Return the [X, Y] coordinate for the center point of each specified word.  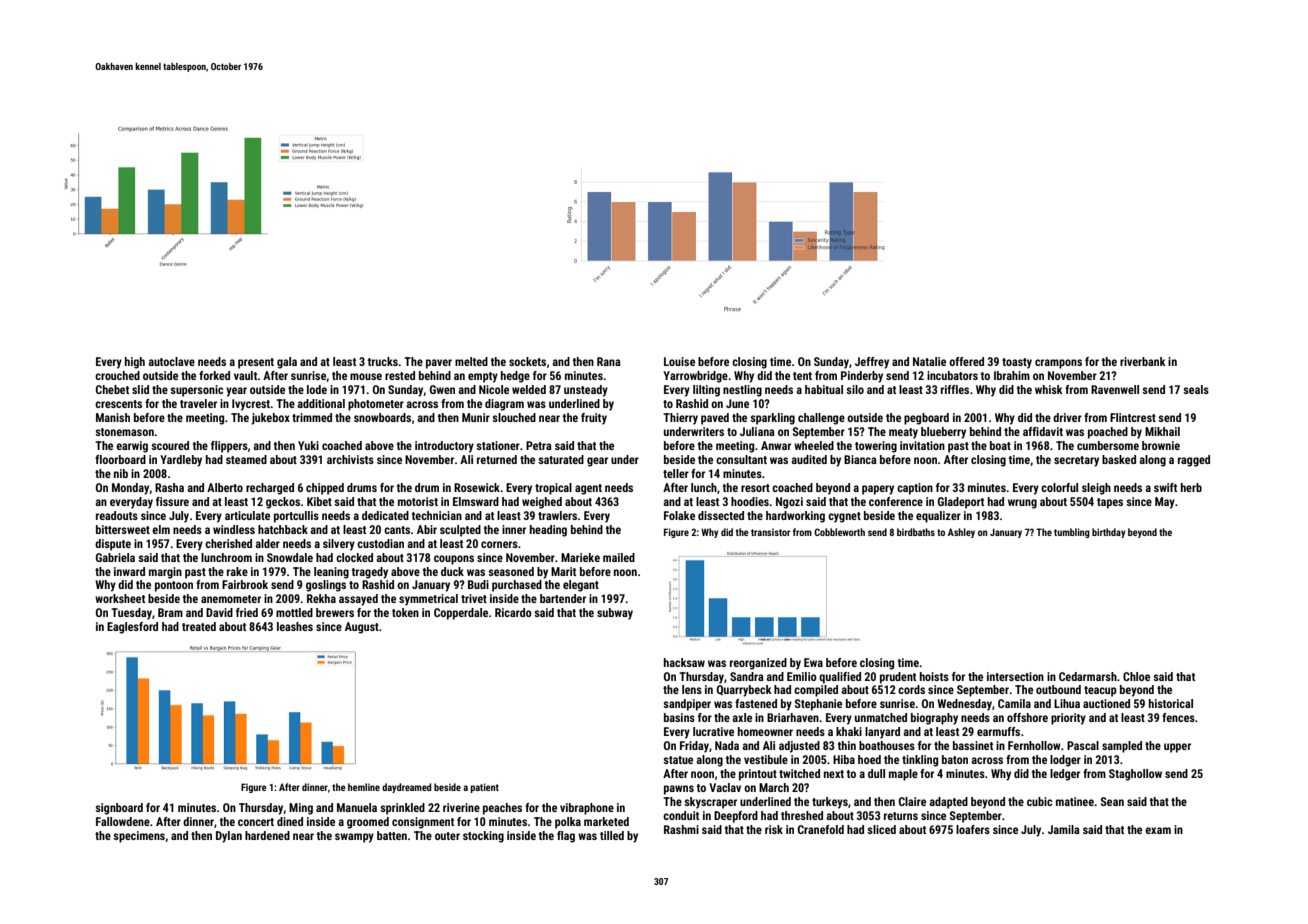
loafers [973, 829]
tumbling [1072, 533]
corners [499, 544]
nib [121, 473]
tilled [612, 835]
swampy [354, 838]
